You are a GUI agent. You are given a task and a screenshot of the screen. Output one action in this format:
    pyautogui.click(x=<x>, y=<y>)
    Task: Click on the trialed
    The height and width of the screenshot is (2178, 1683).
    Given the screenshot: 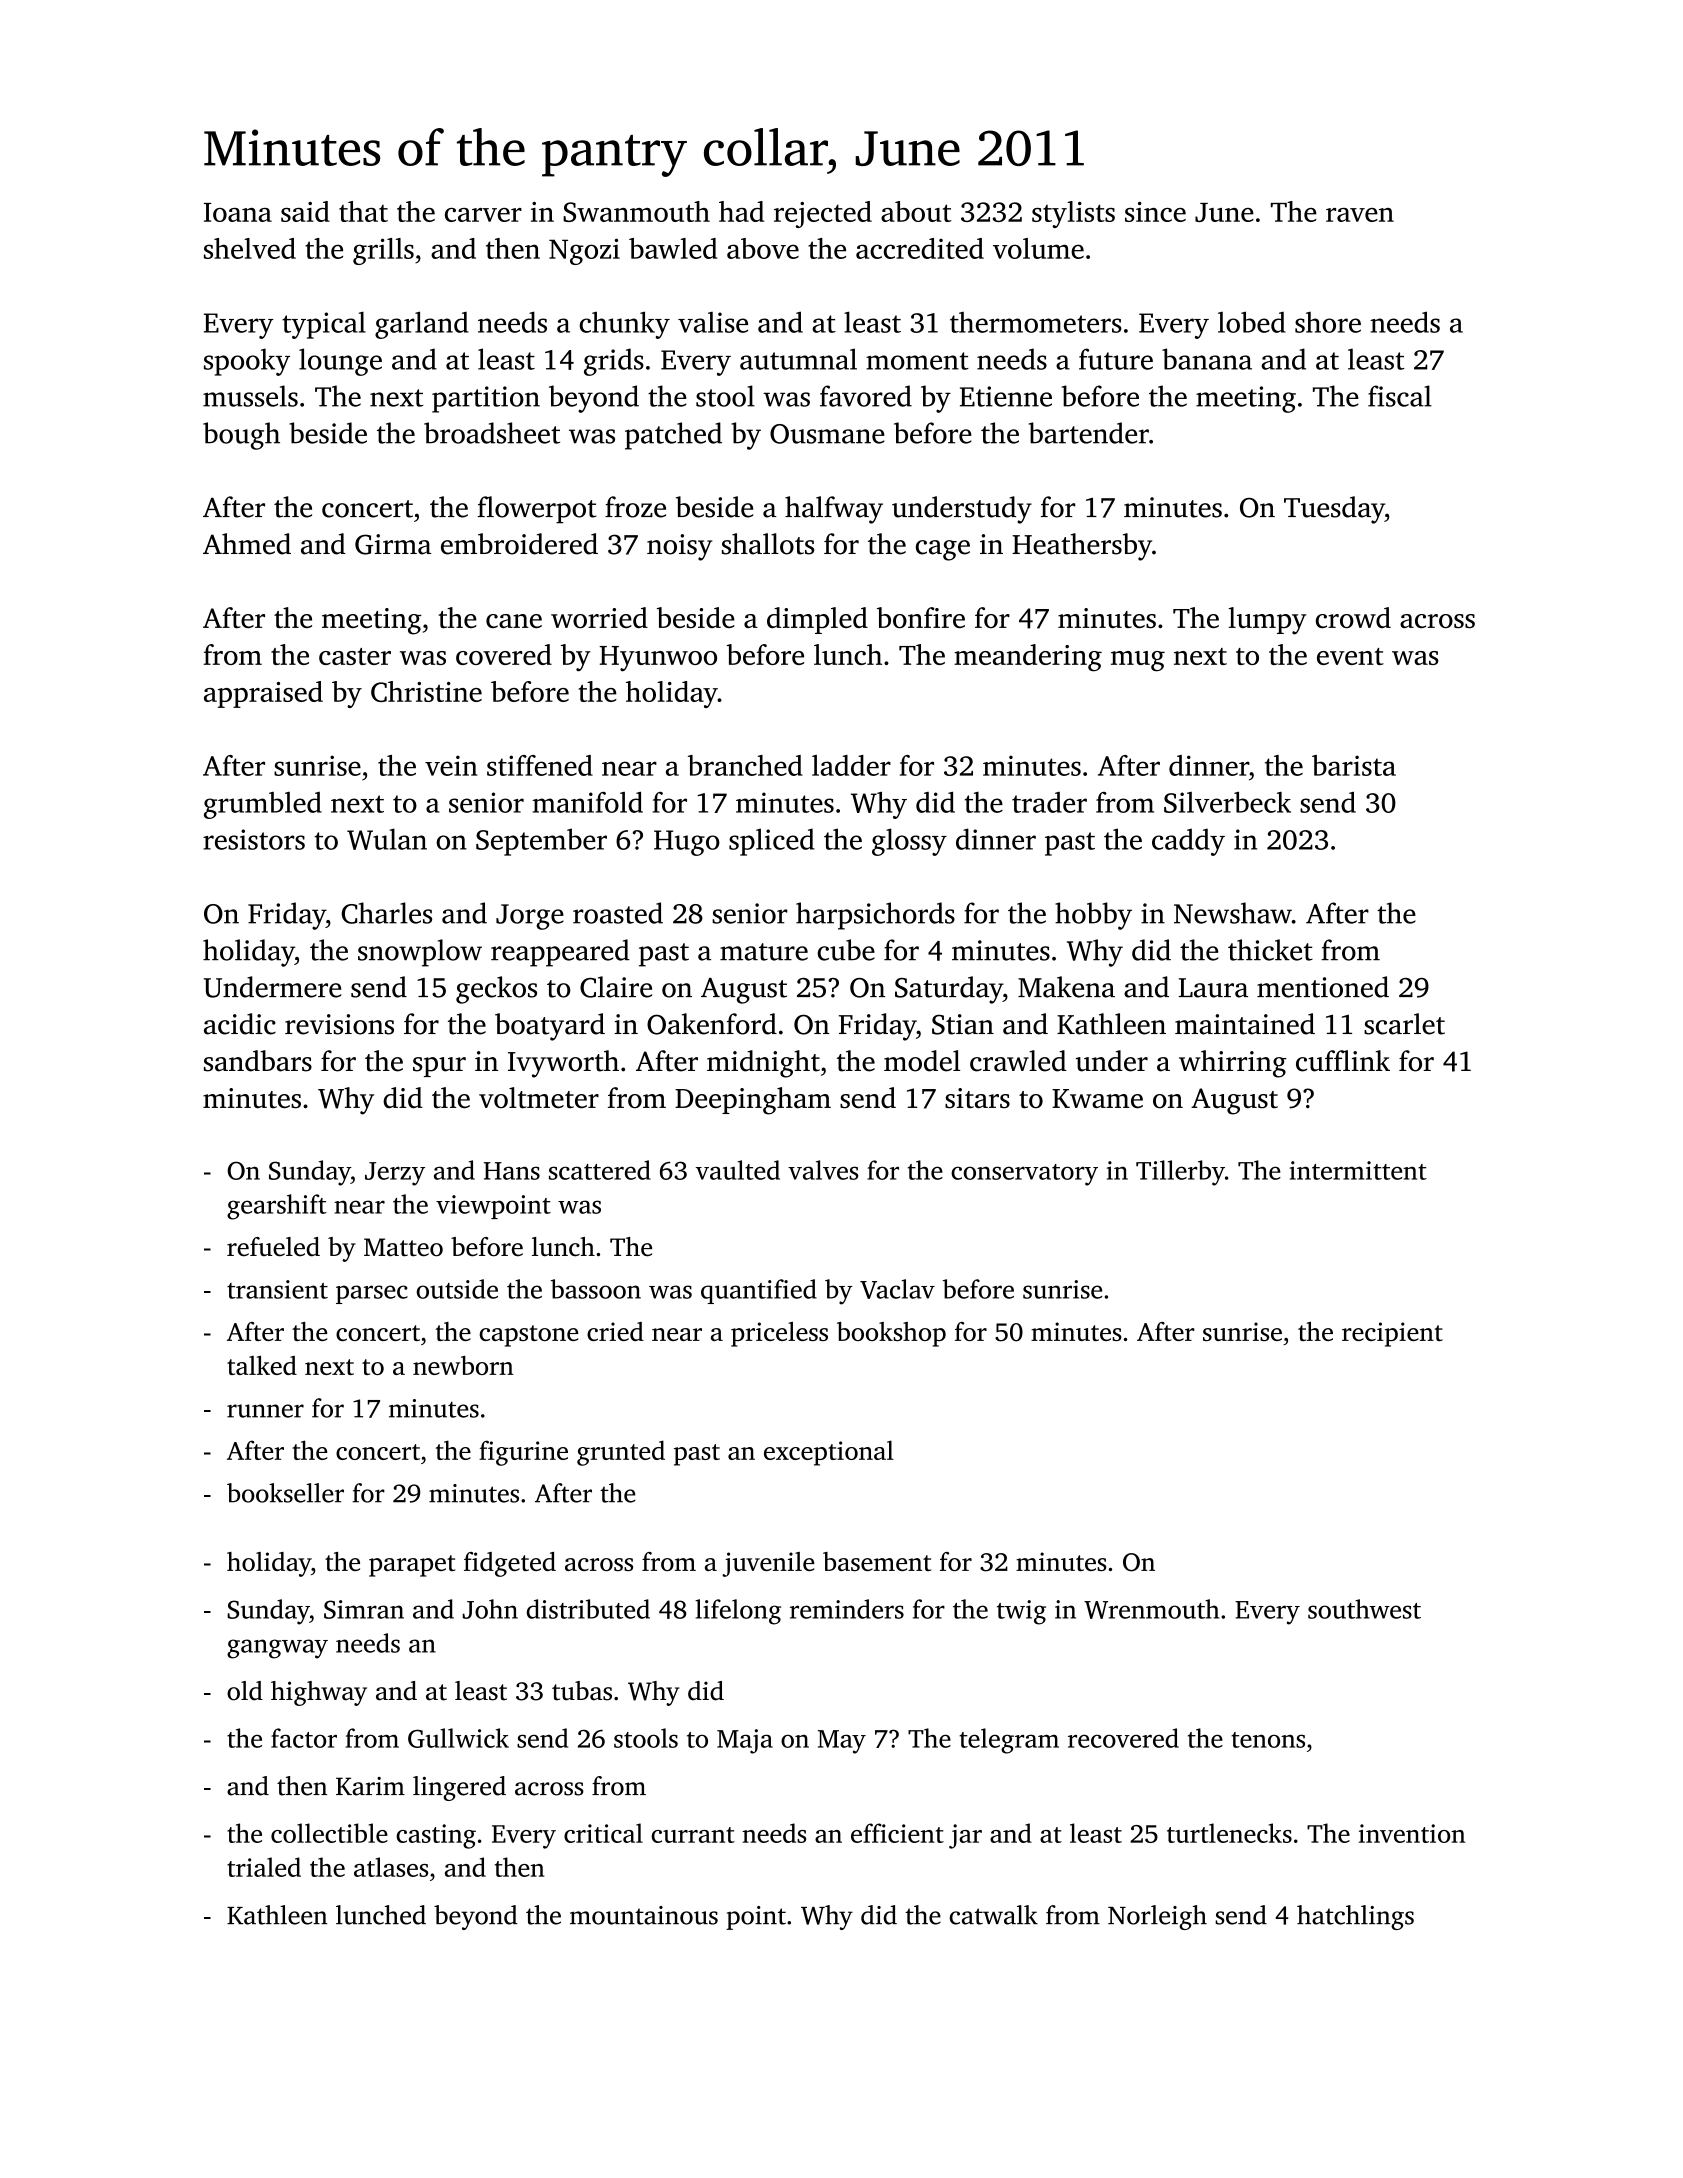 What is the action you would take?
    pyautogui.click(x=264, y=1867)
